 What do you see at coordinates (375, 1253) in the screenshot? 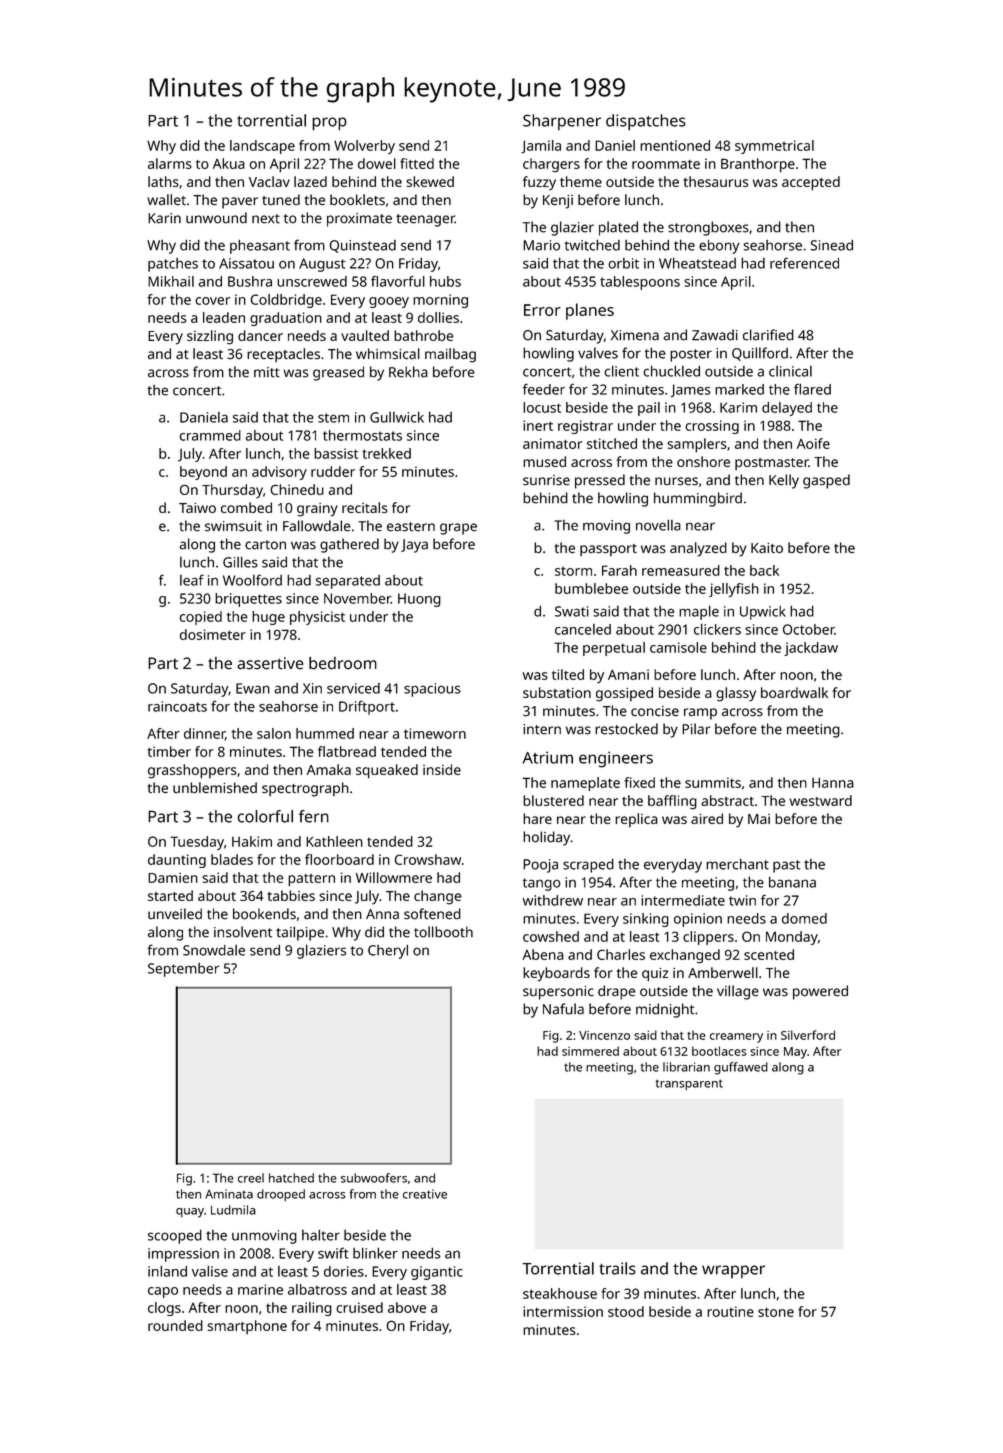
I see `blinker` at bounding box center [375, 1253].
